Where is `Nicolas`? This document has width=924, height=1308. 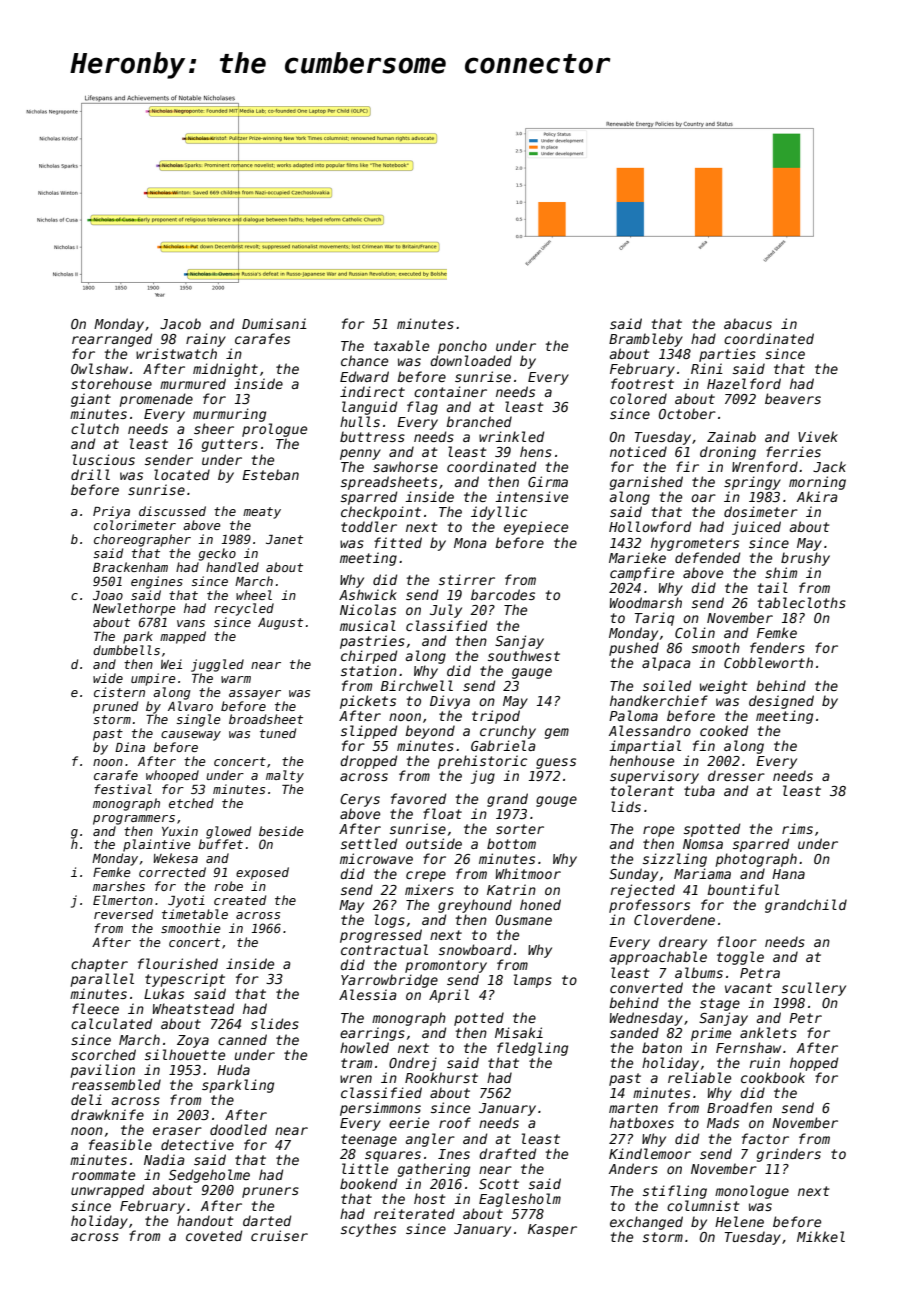
Nicolas is located at coordinates (368, 609).
